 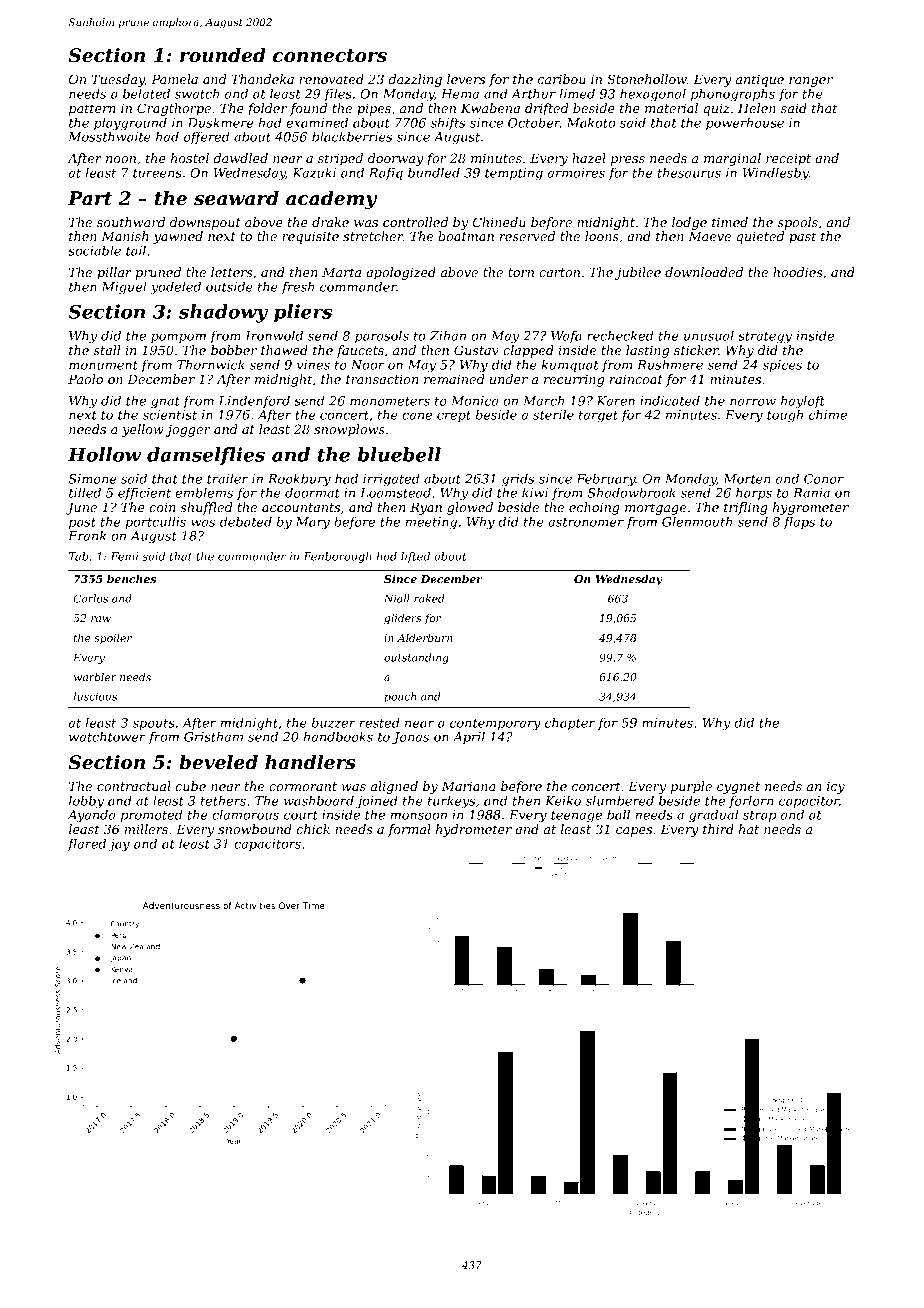 I want to click on hygrometer, so click(x=811, y=508).
